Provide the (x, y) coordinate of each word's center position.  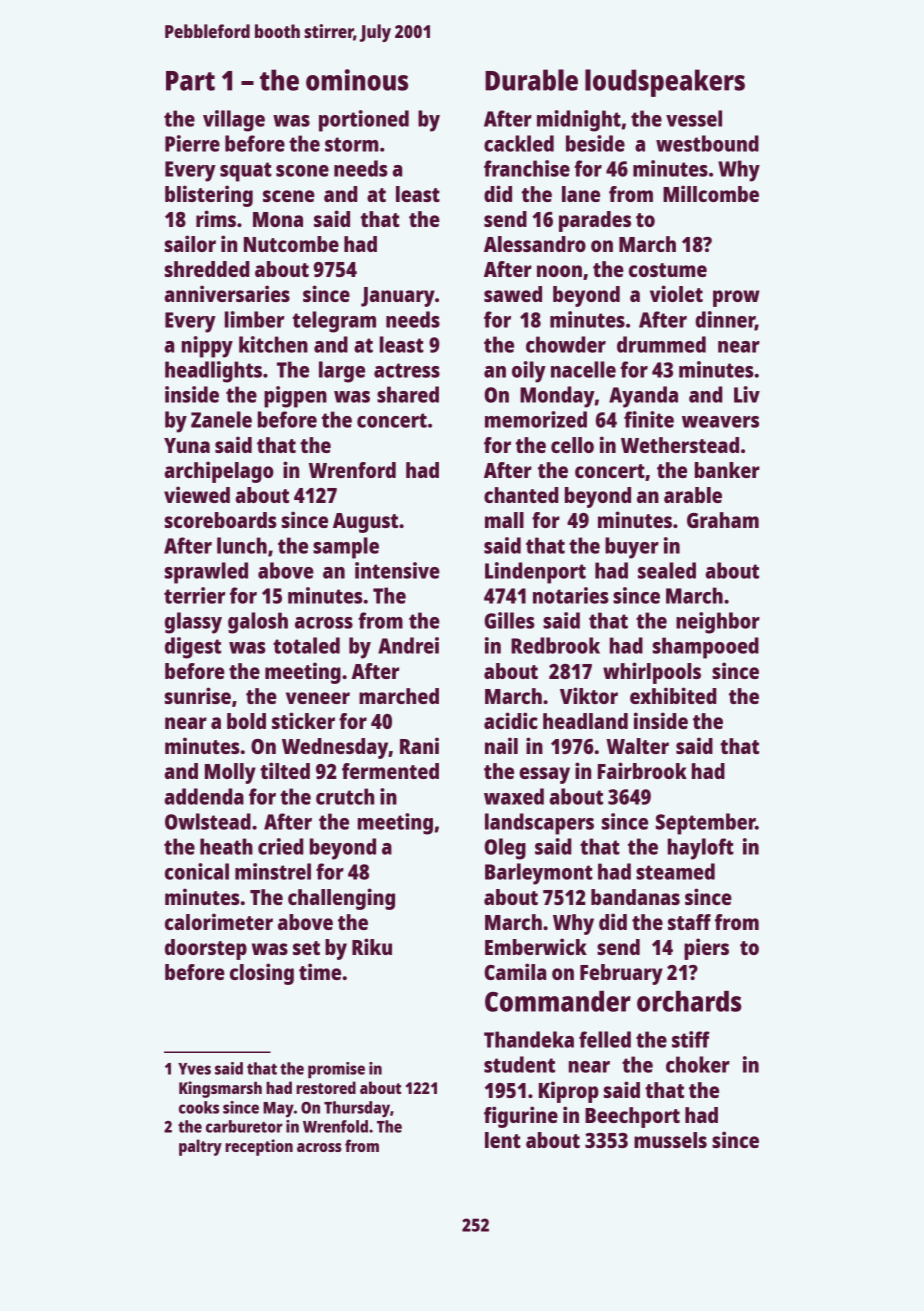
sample (346, 548)
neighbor (718, 623)
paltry (200, 1147)
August (365, 523)
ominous (357, 80)
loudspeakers (665, 83)
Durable (531, 80)
